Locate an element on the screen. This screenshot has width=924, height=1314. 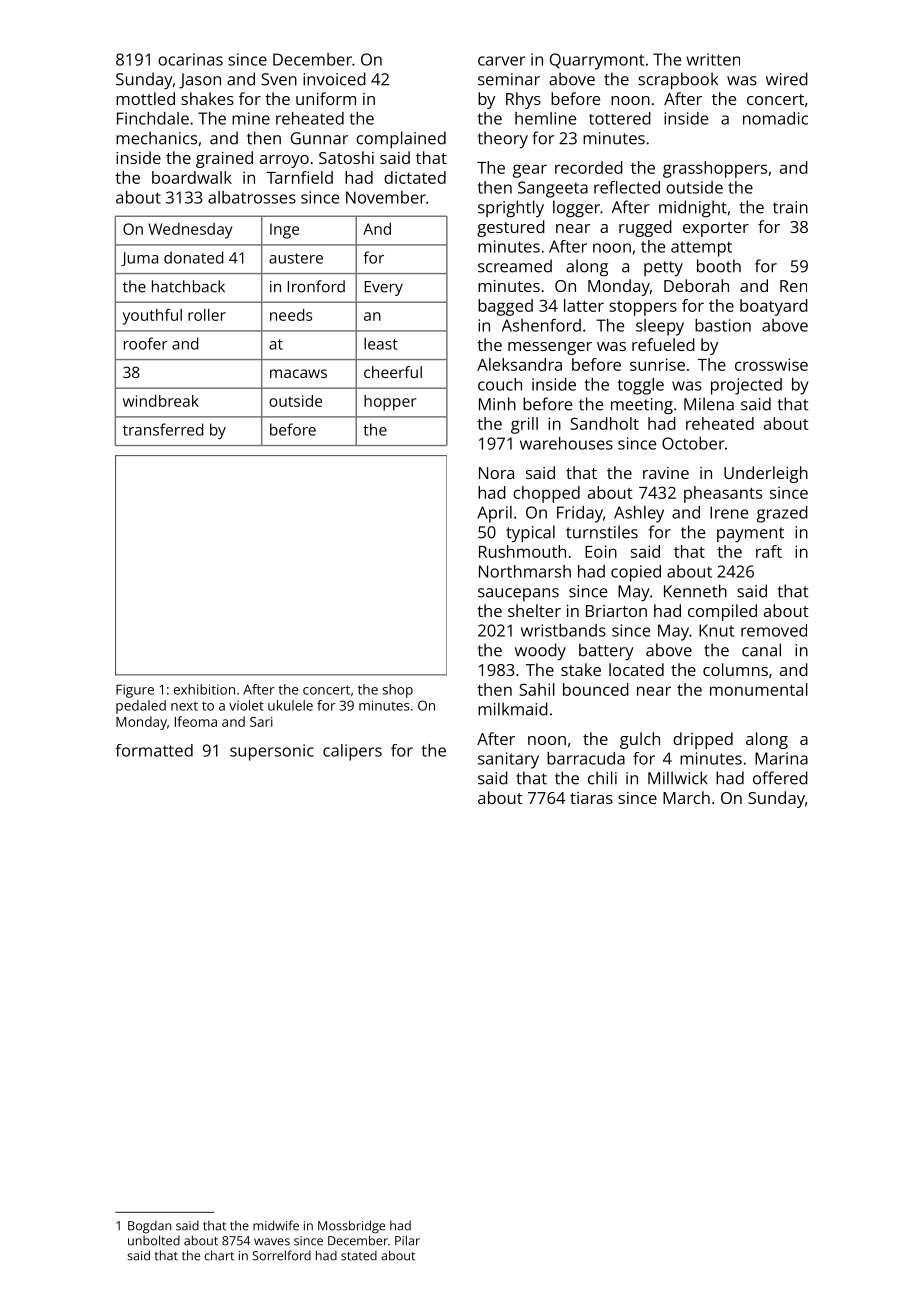
April is located at coordinates (494, 514).
